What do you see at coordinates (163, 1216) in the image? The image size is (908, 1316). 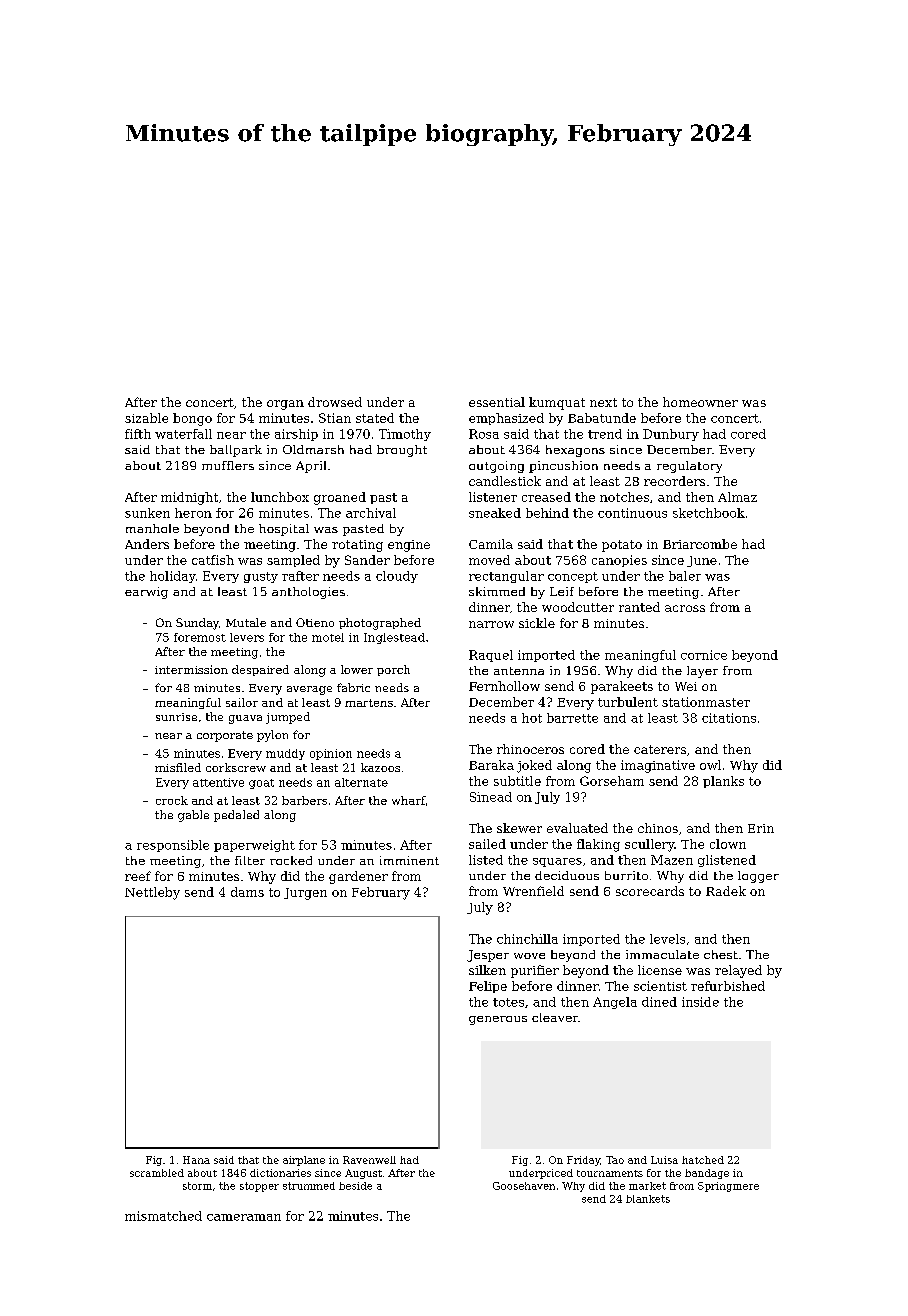 I see `mismatched` at bounding box center [163, 1216].
